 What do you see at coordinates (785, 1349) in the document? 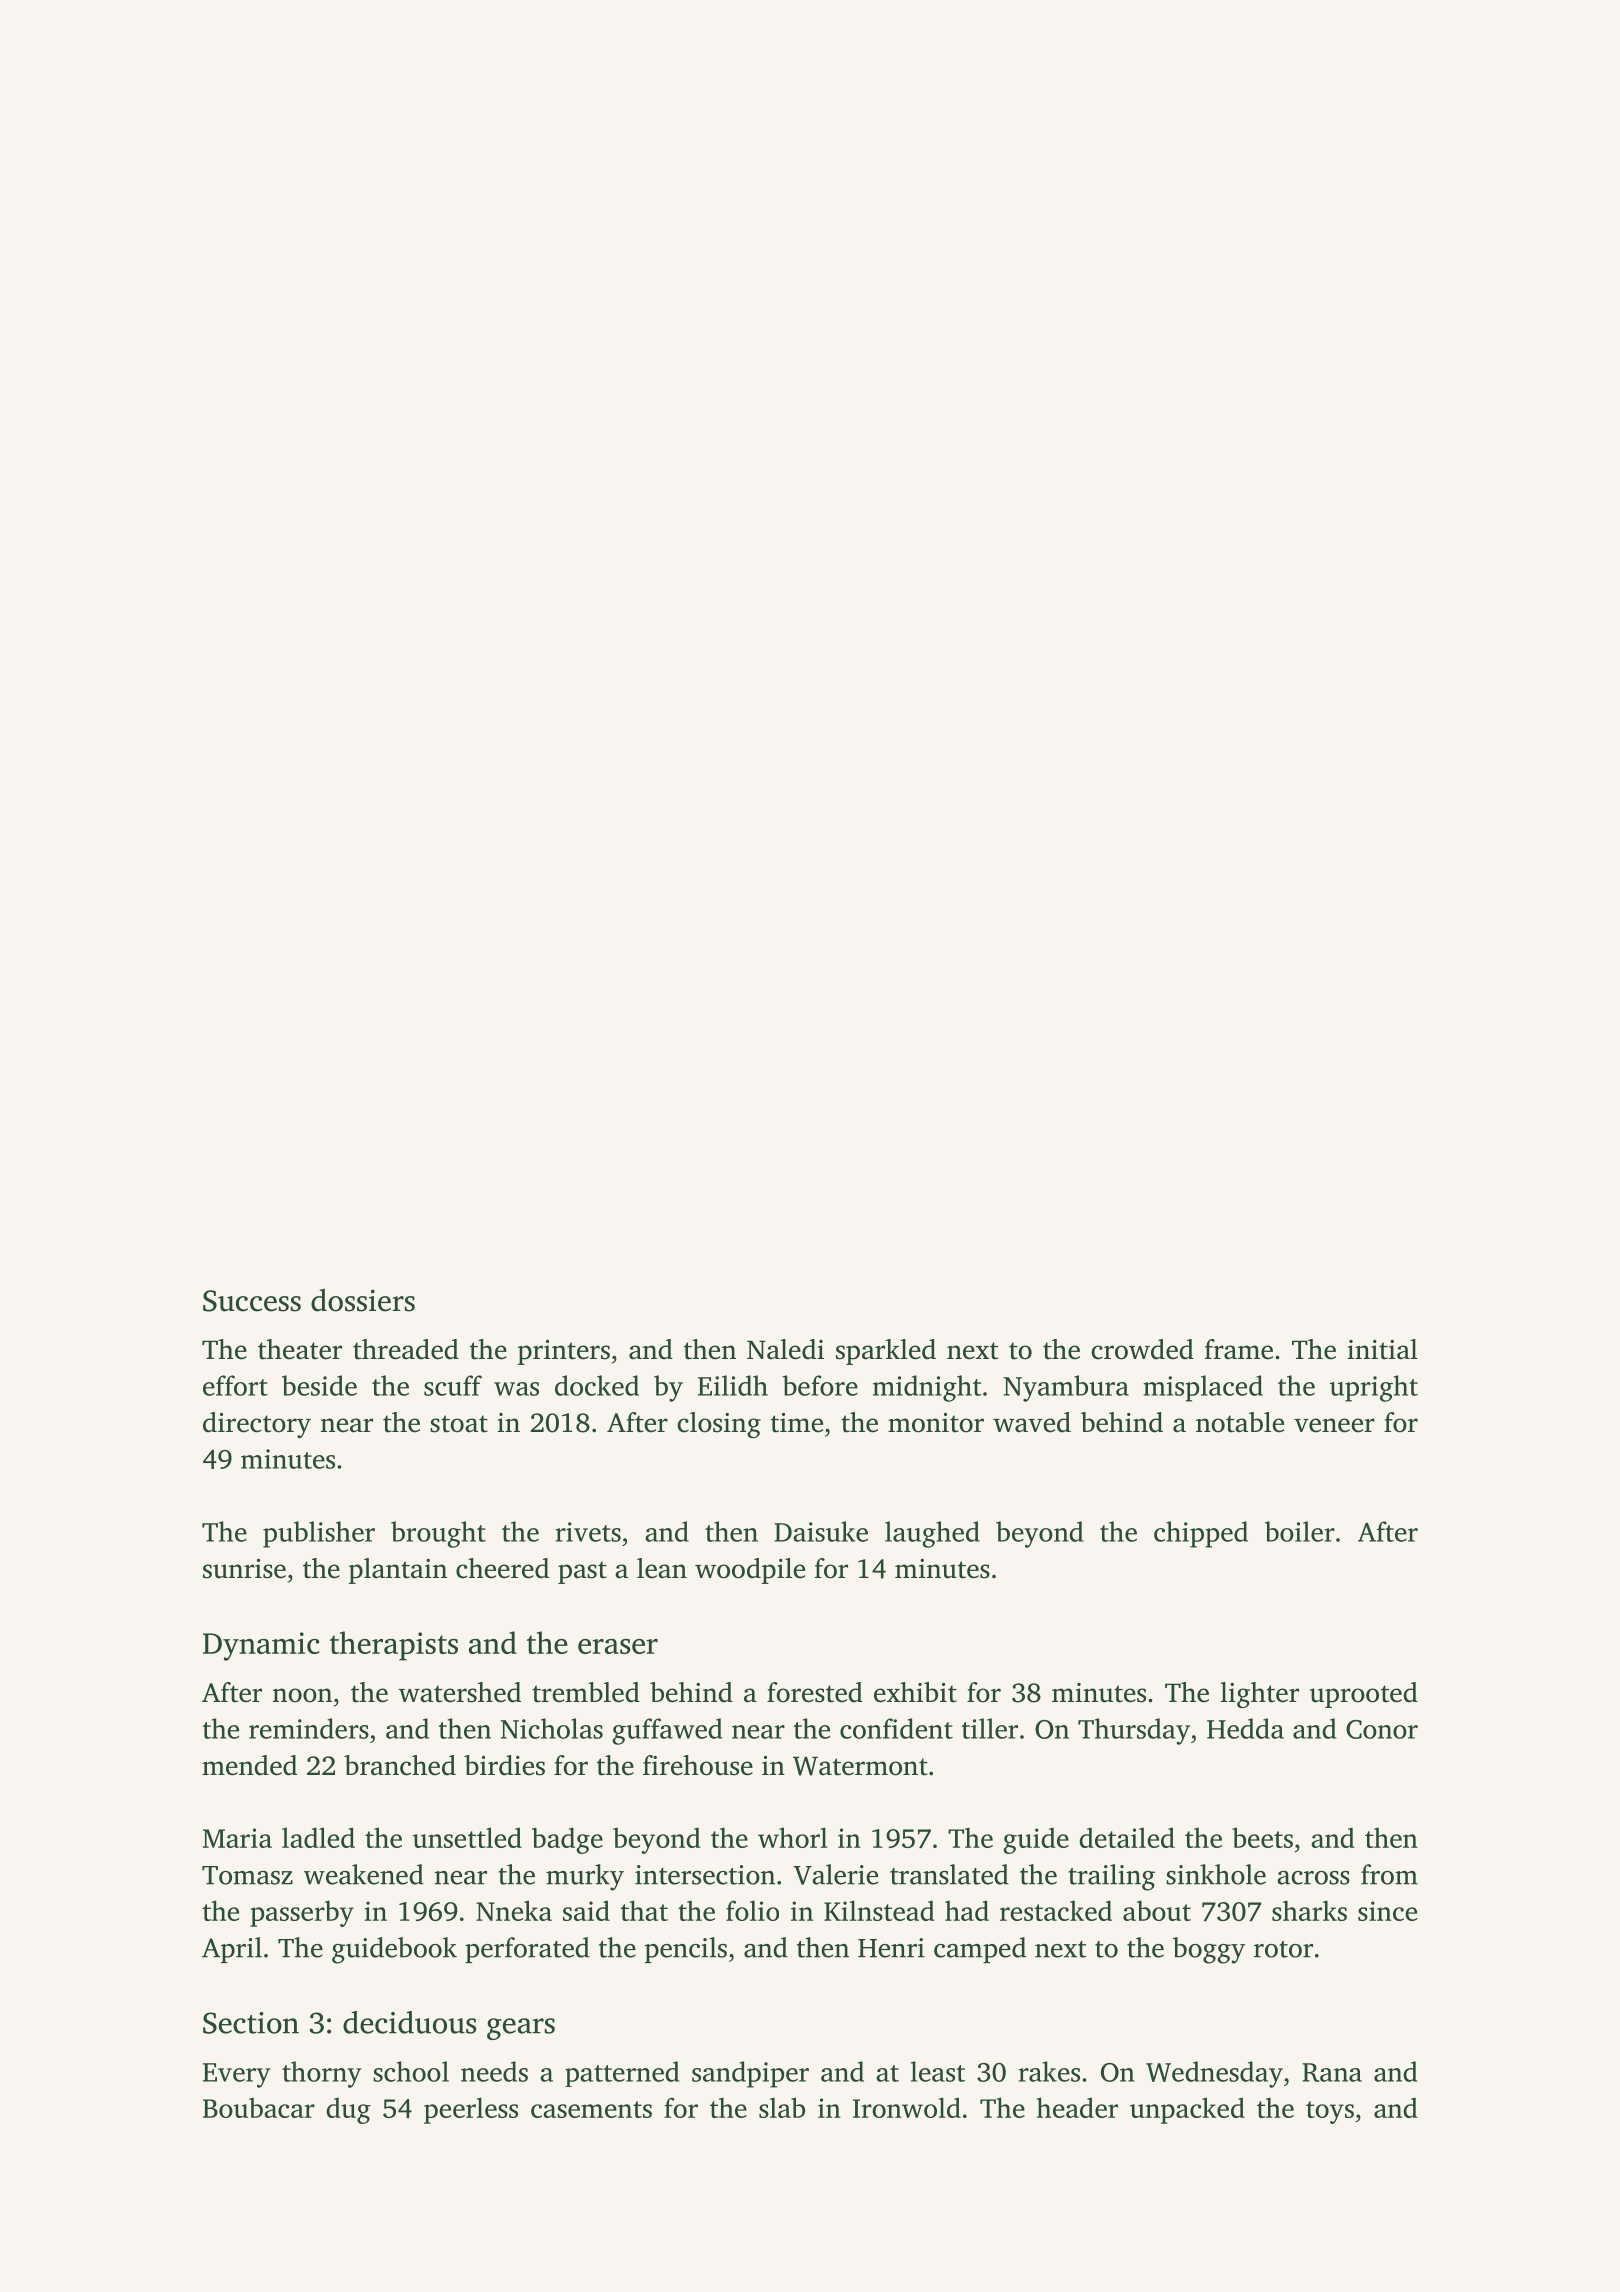
I see `Naledi` at bounding box center [785, 1349].
